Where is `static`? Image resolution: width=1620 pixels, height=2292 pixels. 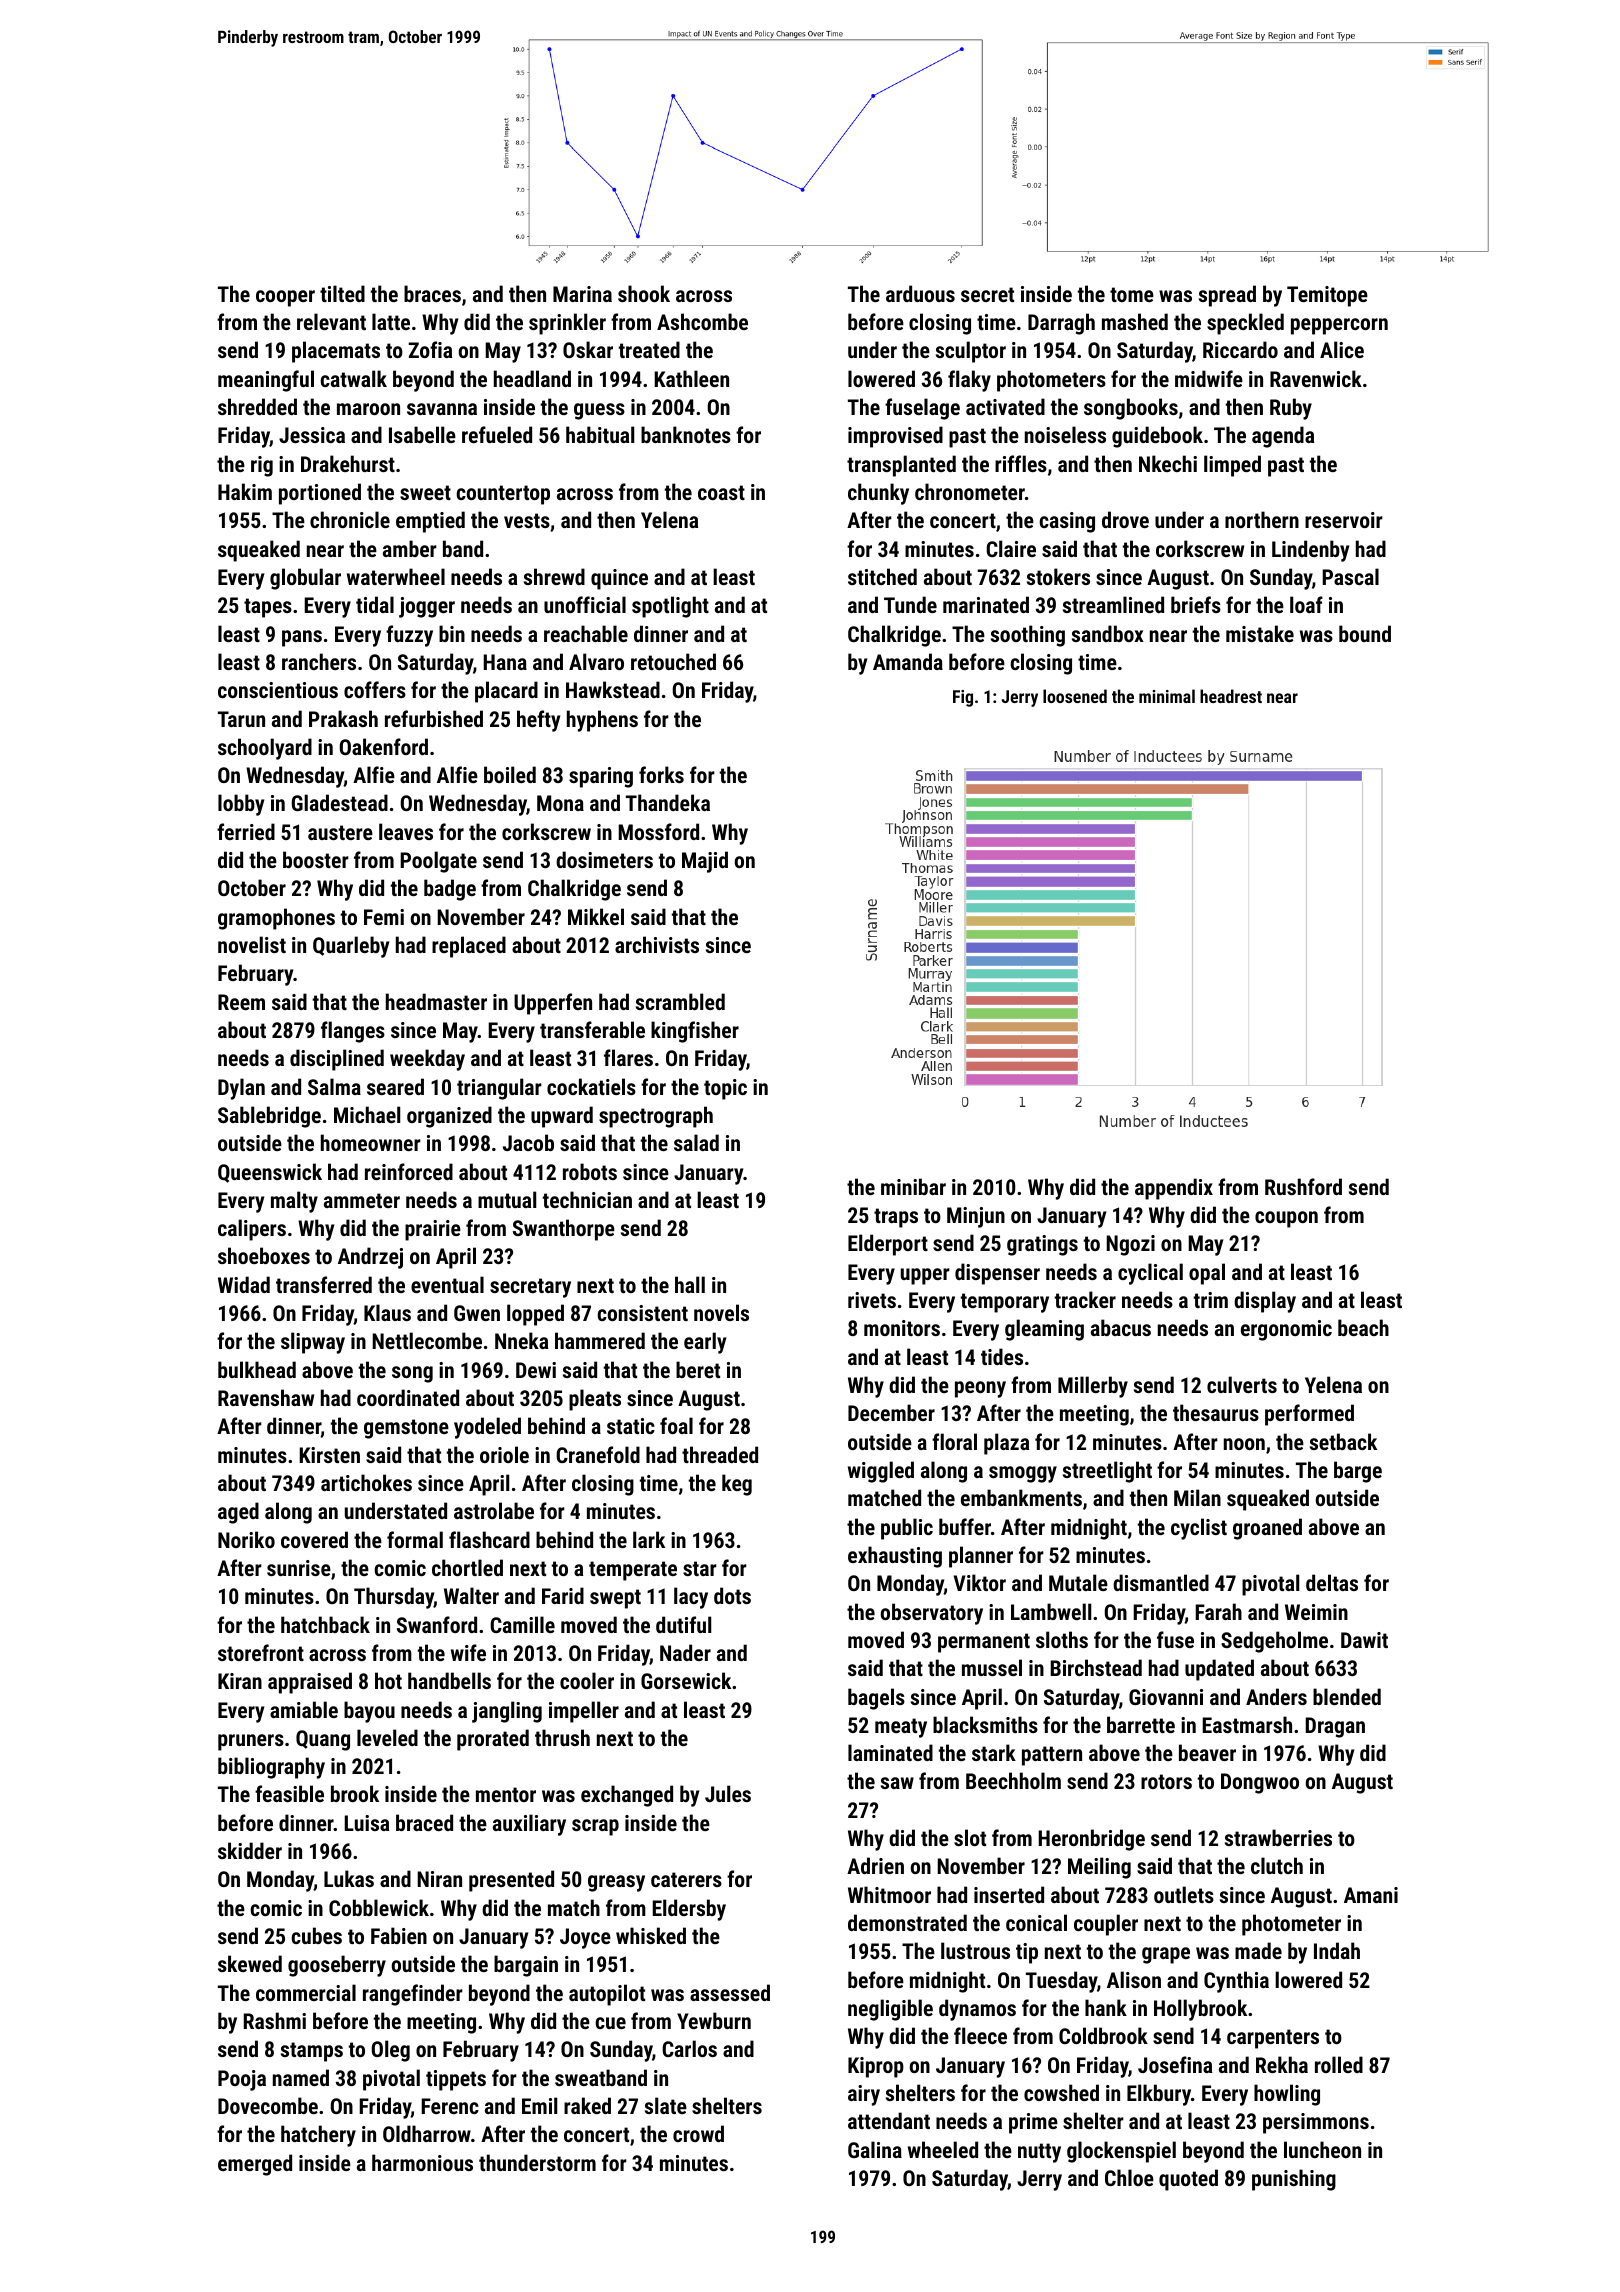 static is located at coordinates (631, 1426).
